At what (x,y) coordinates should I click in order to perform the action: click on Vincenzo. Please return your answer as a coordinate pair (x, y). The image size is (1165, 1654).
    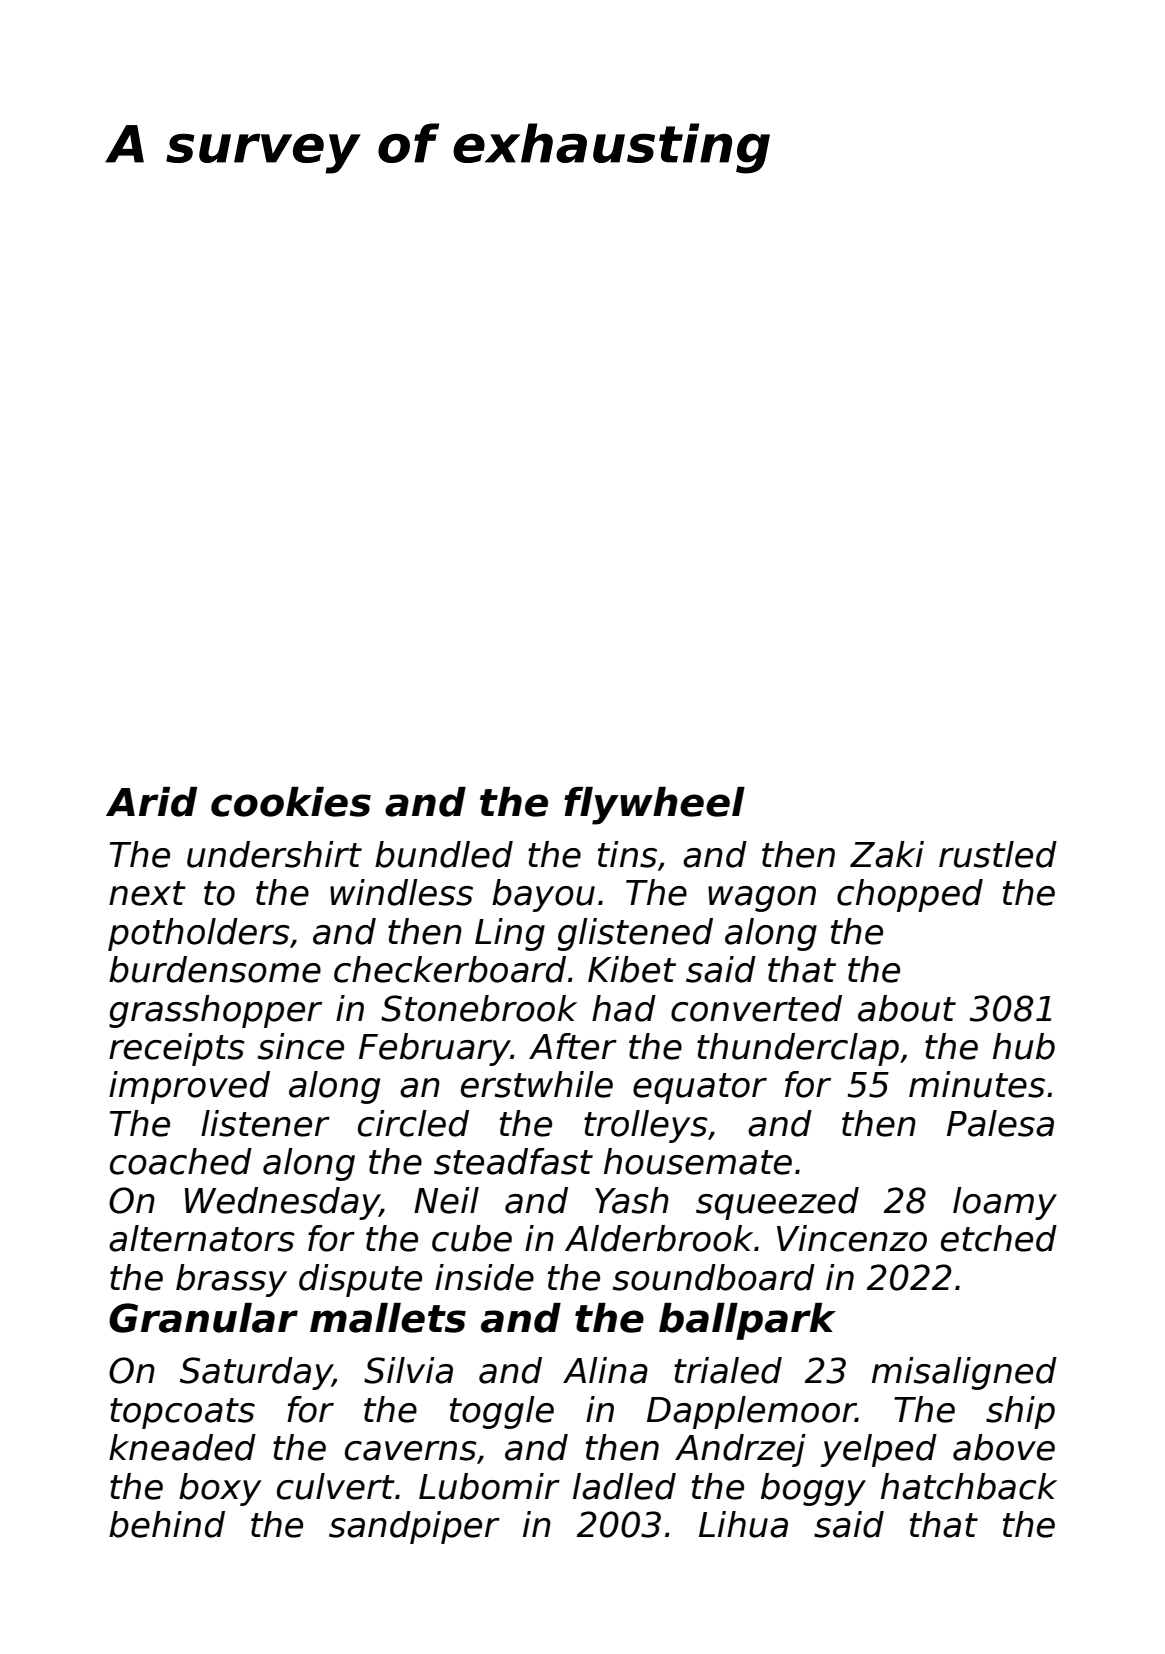
    Looking at the image, I should click on (852, 1238).
